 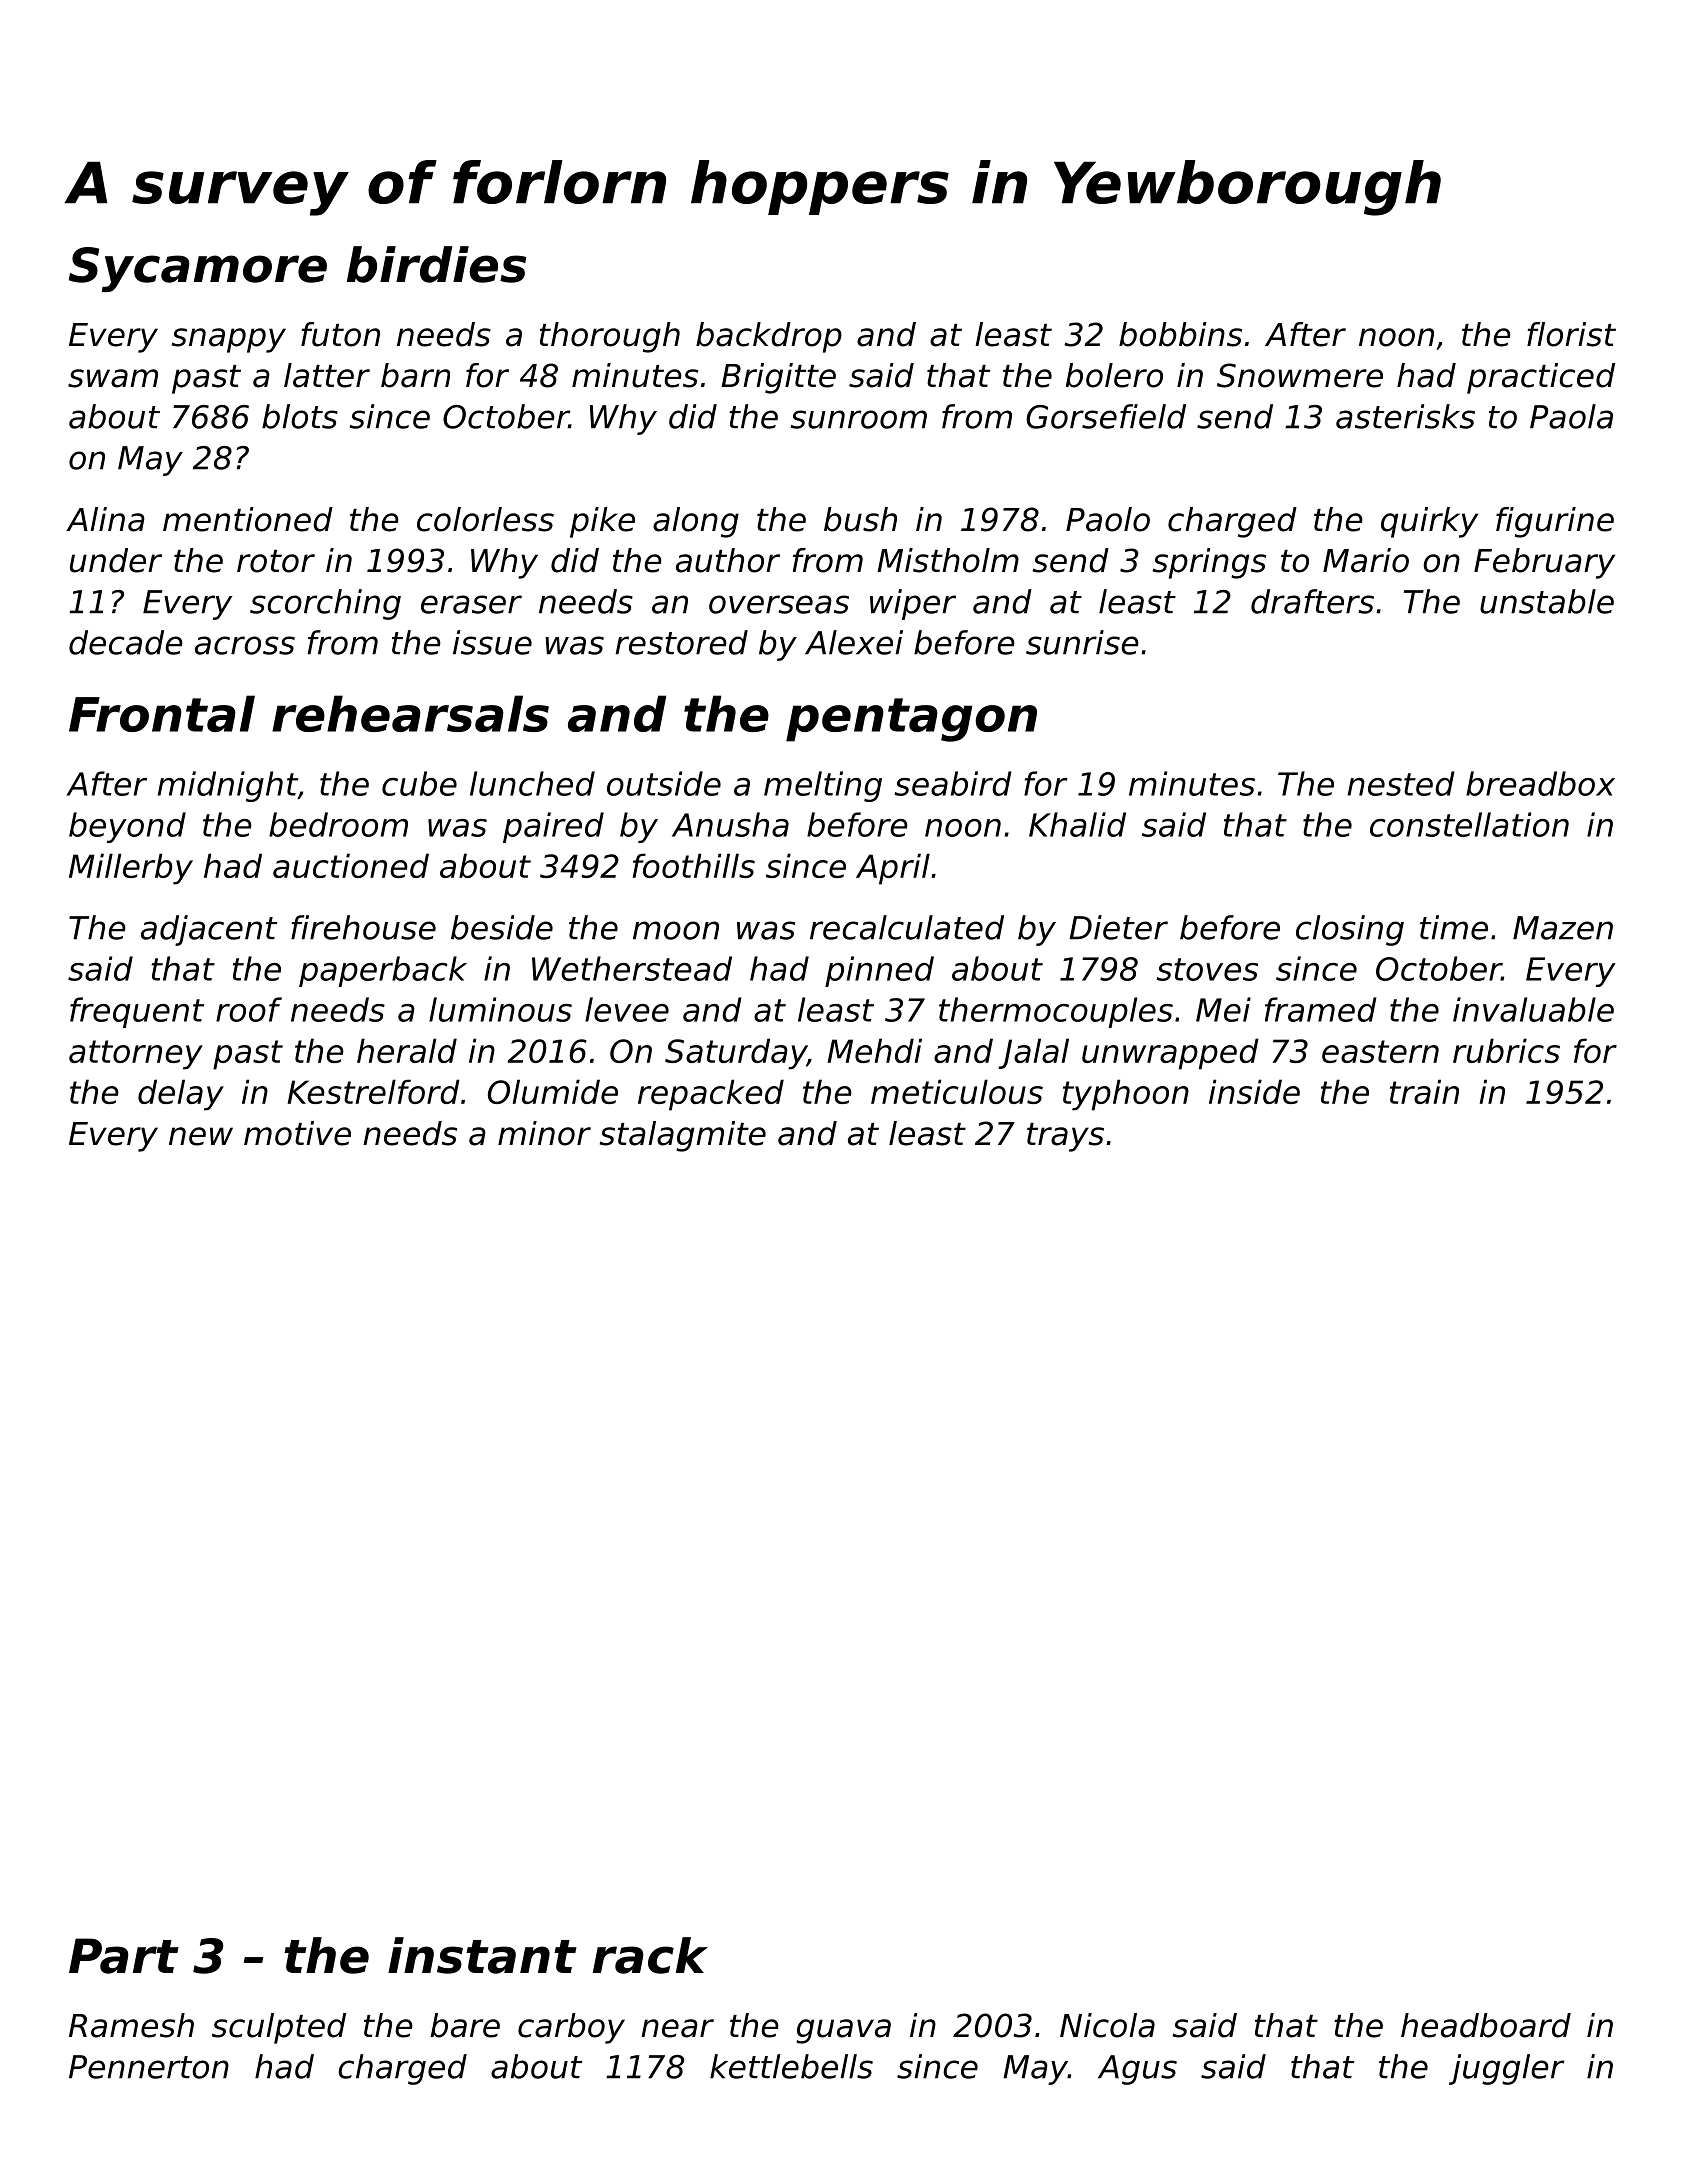 I want to click on trays, so click(x=1065, y=1137).
